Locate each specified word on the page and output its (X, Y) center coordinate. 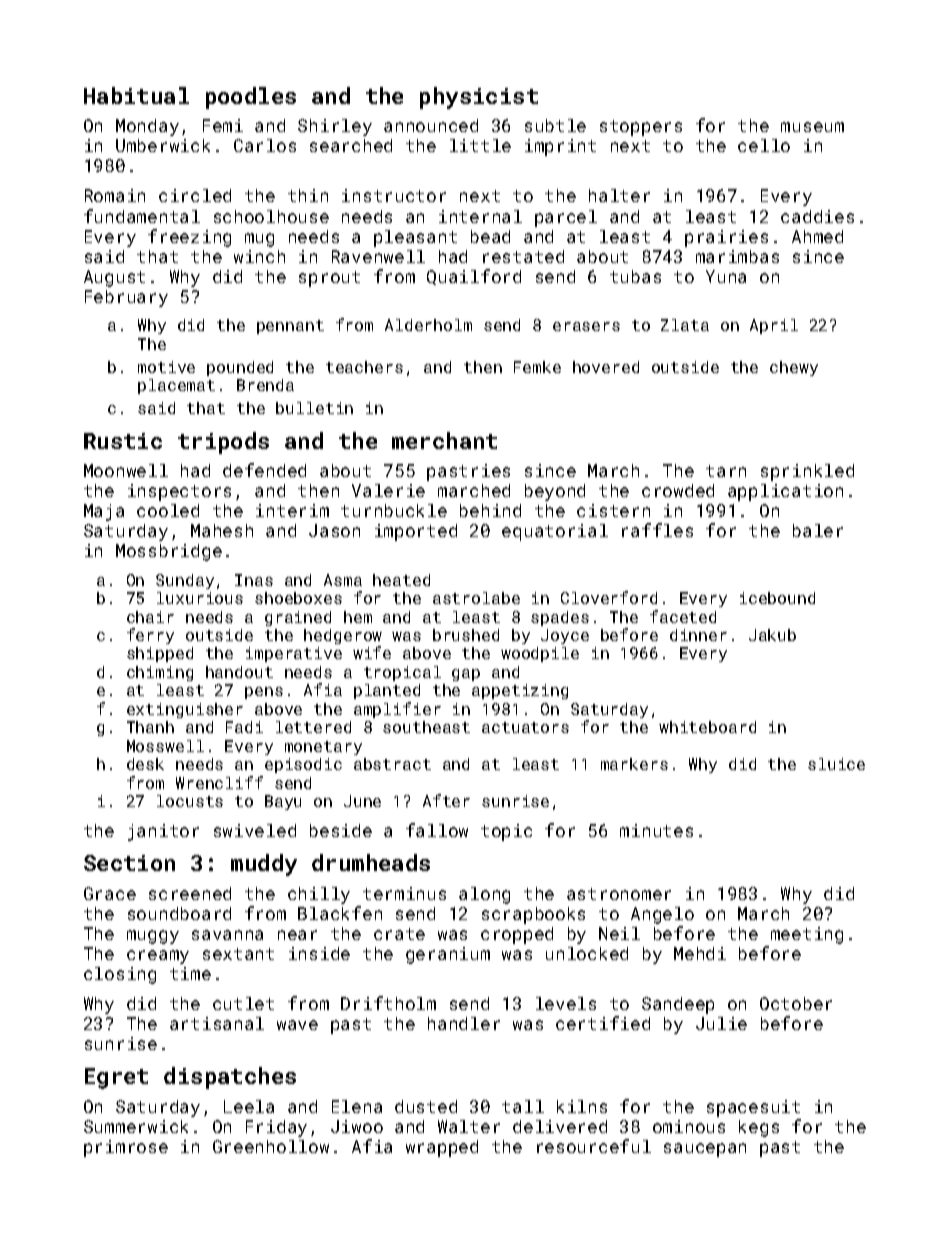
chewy (794, 368)
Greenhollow (271, 1146)
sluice (836, 764)
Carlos (265, 145)
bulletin (314, 408)
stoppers (641, 128)
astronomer (619, 894)
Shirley (335, 127)
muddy (264, 865)
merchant (444, 440)
